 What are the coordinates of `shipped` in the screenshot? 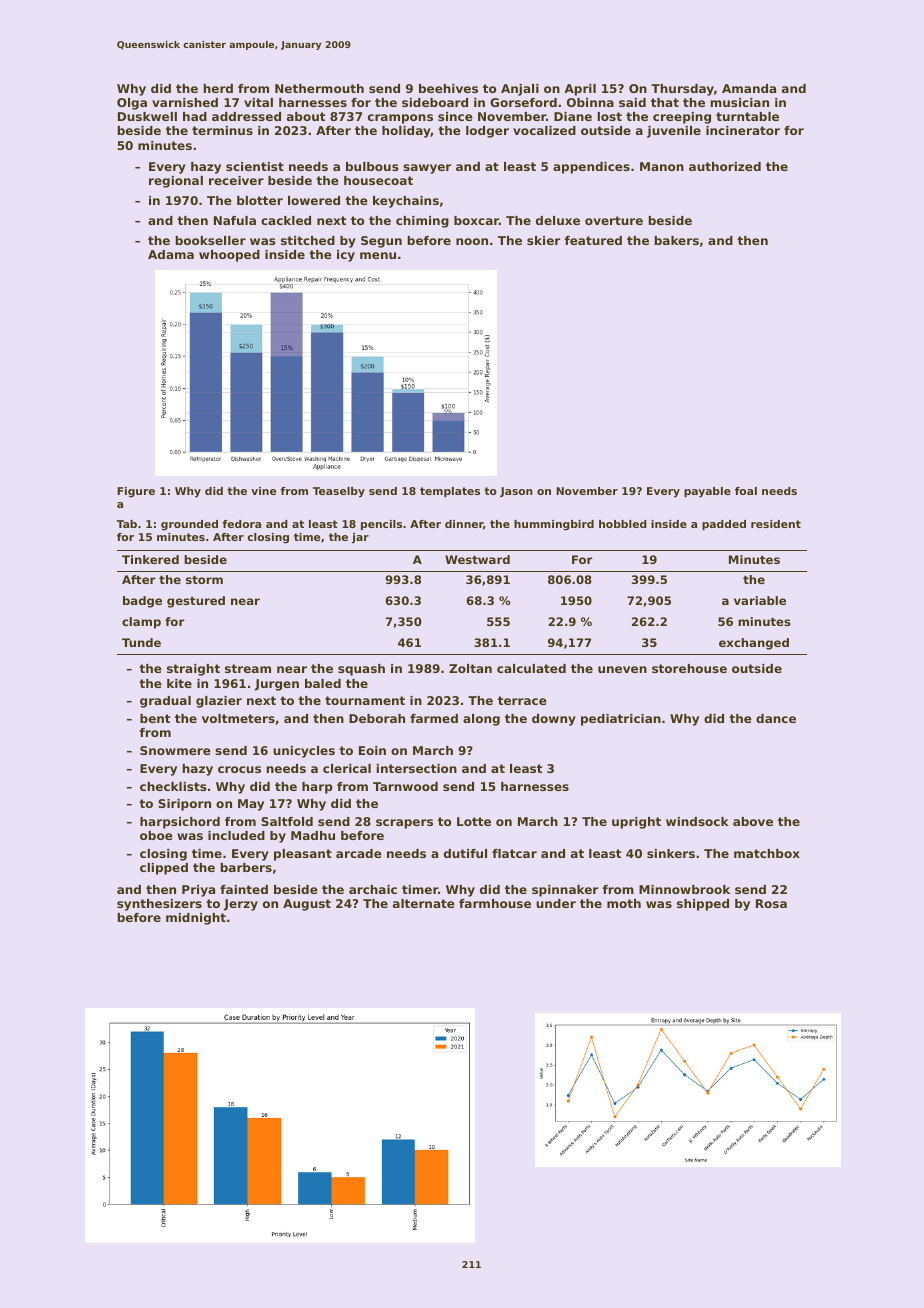 It's located at (703, 905).
